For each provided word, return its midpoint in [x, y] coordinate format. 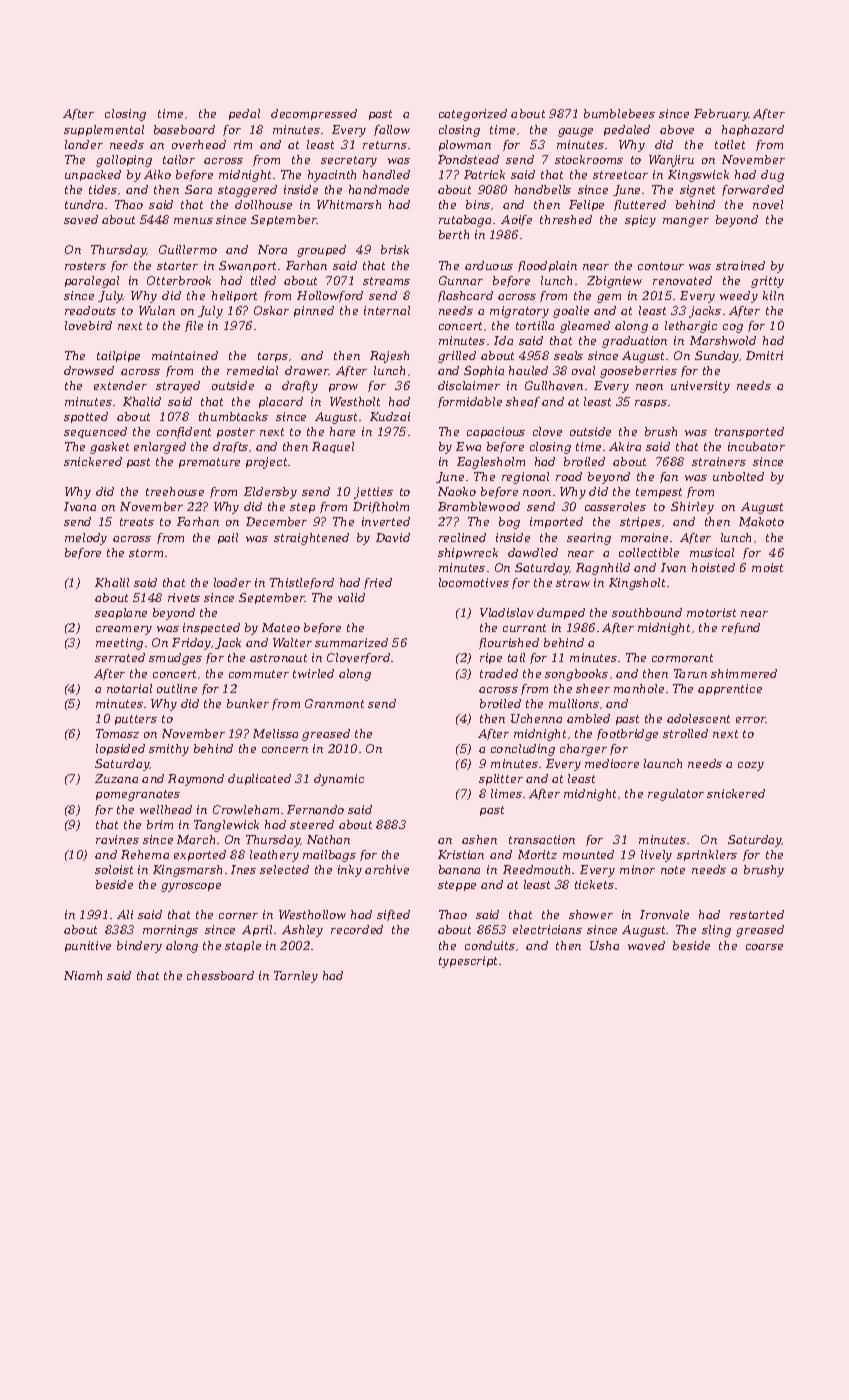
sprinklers [707, 855]
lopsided [120, 749]
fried [378, 583]
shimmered [744, 673]
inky [350, 871]
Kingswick [698, 176]
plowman [465, 145]
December [276, 521]
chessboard [220, 975]
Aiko [157, 174]
